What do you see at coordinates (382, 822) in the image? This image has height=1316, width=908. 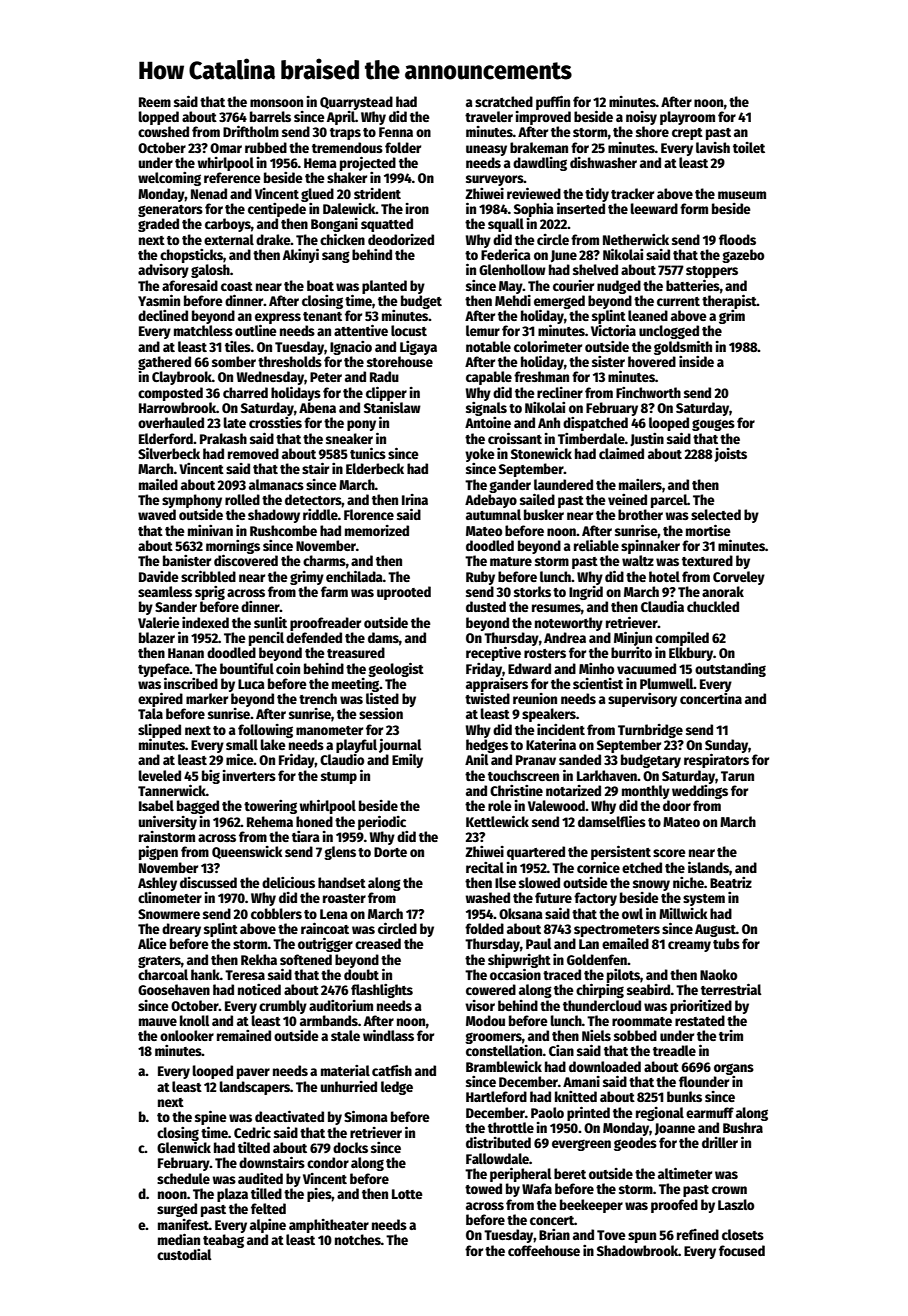 I see `periodic` at bounding box center [382, 822].
